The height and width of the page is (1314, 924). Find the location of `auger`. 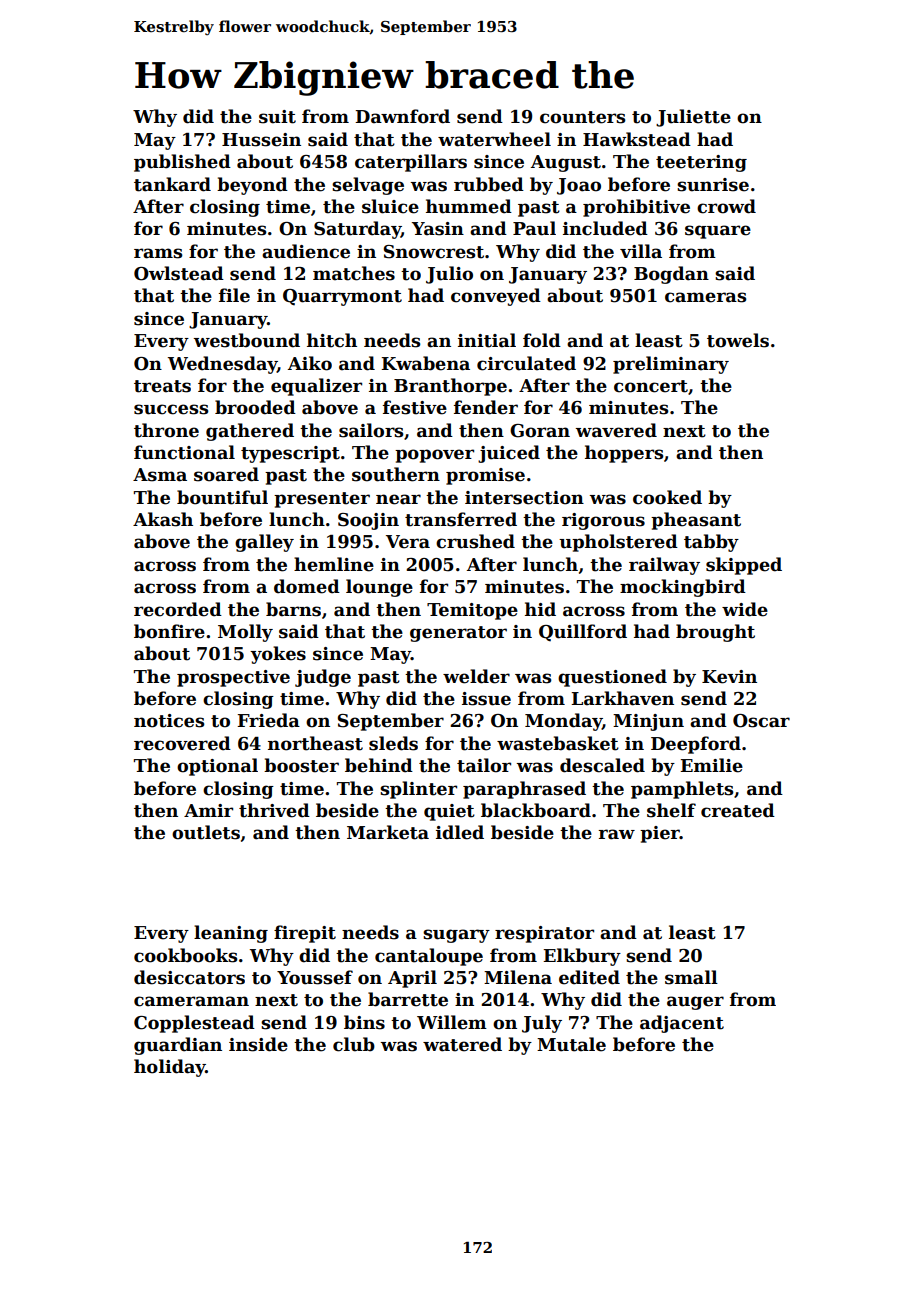

auger is located at coordinates (695, 1003).
